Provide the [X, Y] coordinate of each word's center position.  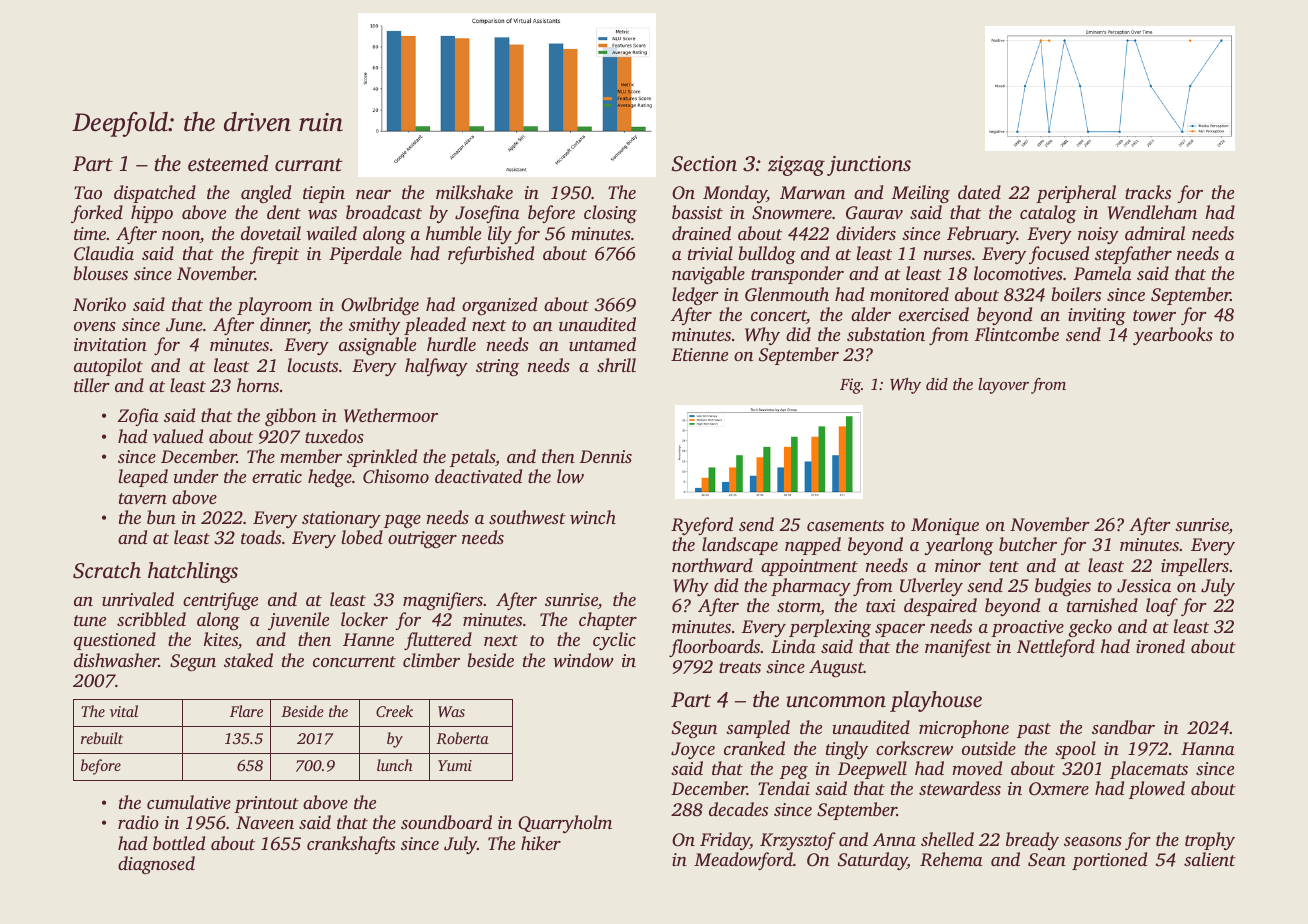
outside [989, 748]
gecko [1090, 628]
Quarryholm [565, 824]
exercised [934, 314]
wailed [331, 233]
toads [261, 537]
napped [813, 546]
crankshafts [351, 845]
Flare [246, 711]
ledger [695, 296]
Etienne [699, 354]
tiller [92, 385]
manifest [958, 648]
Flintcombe [1017, 334]
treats [740, 667]
